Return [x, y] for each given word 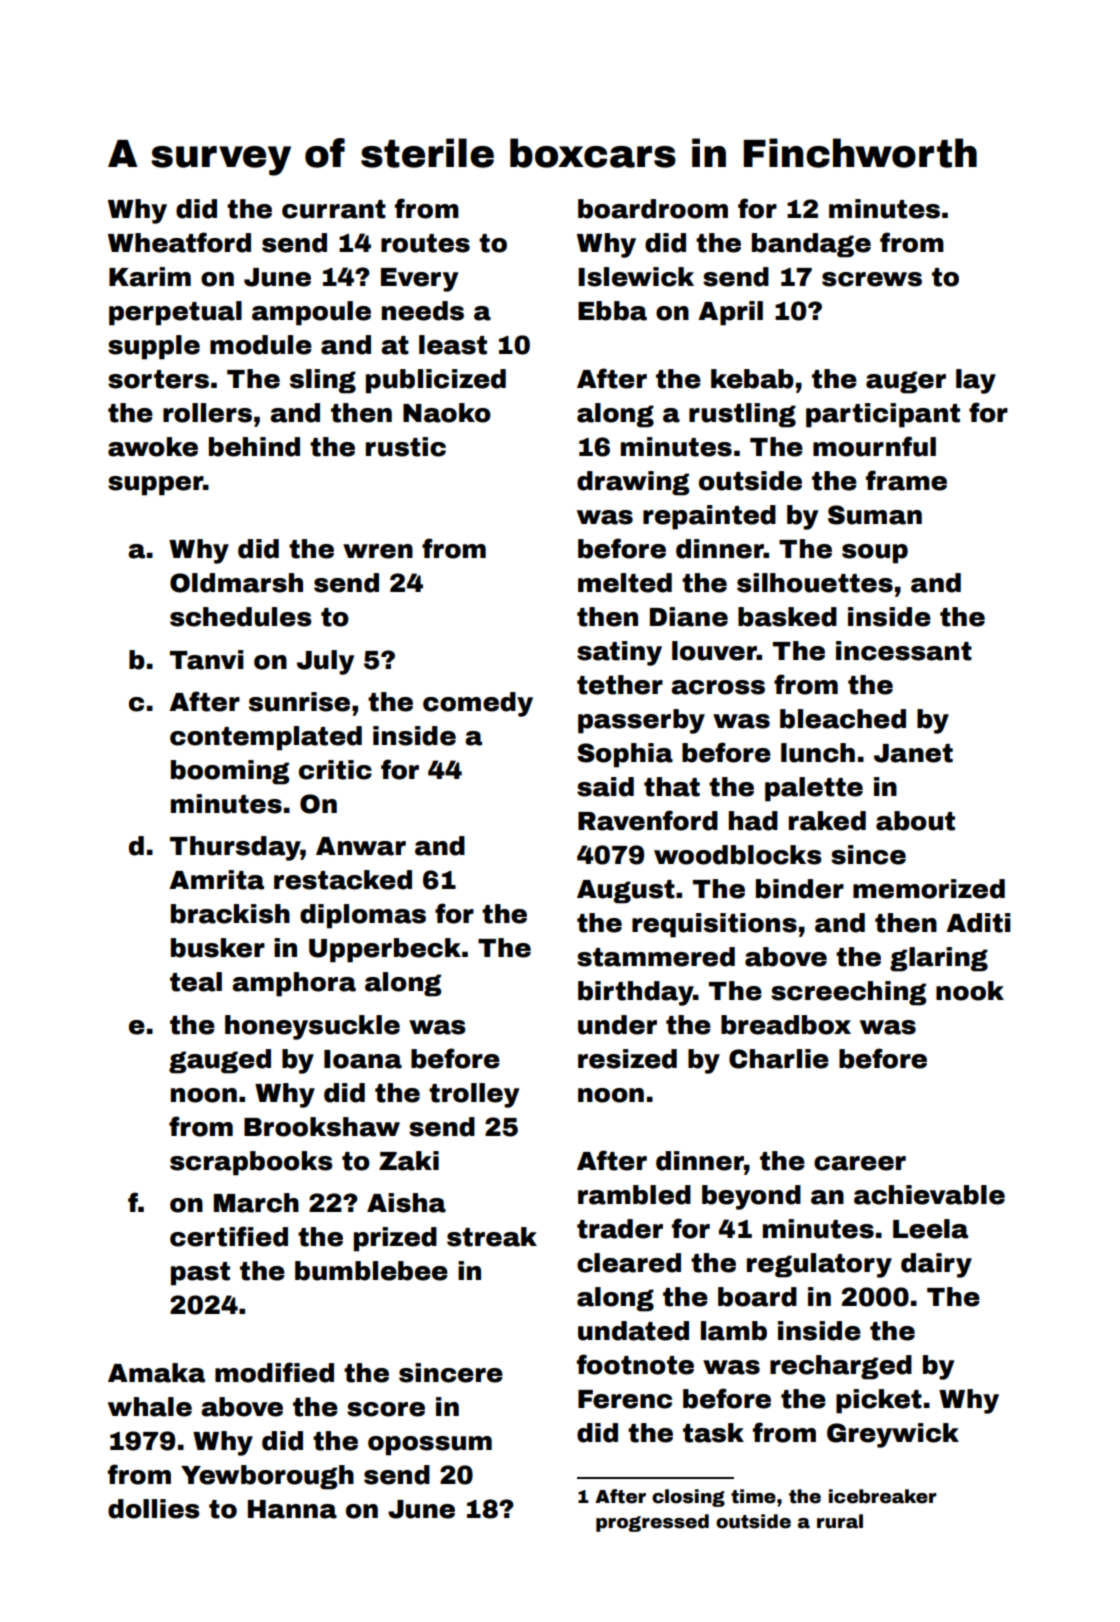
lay [976, 381]
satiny [619, 653]
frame [906, 480]
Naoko [447, 413]
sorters [158, 379]
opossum [430, 1446]
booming [230, 772]
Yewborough [267, 1477]
